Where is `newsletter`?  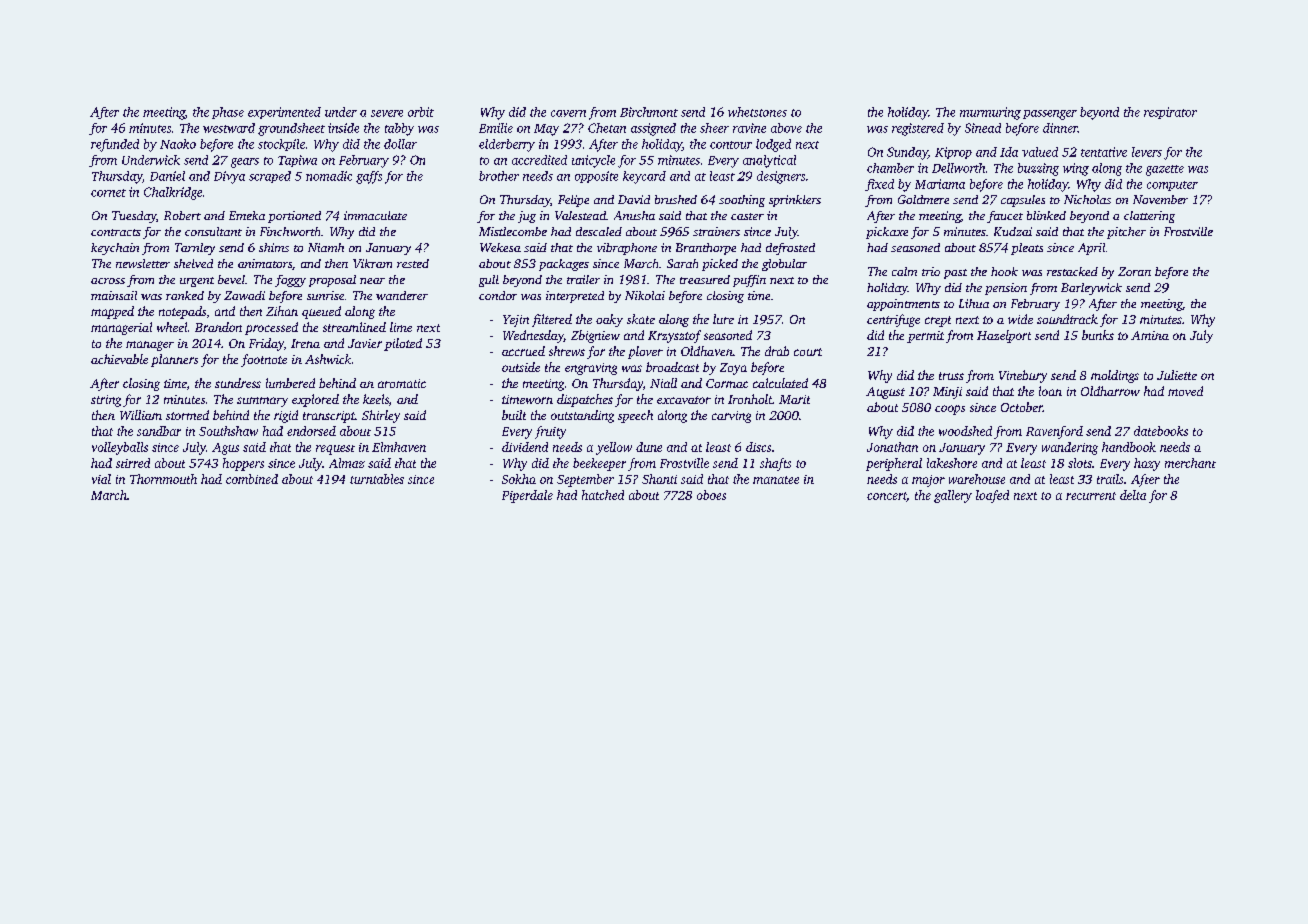
newsletter is located at coordinates (143, 263).
